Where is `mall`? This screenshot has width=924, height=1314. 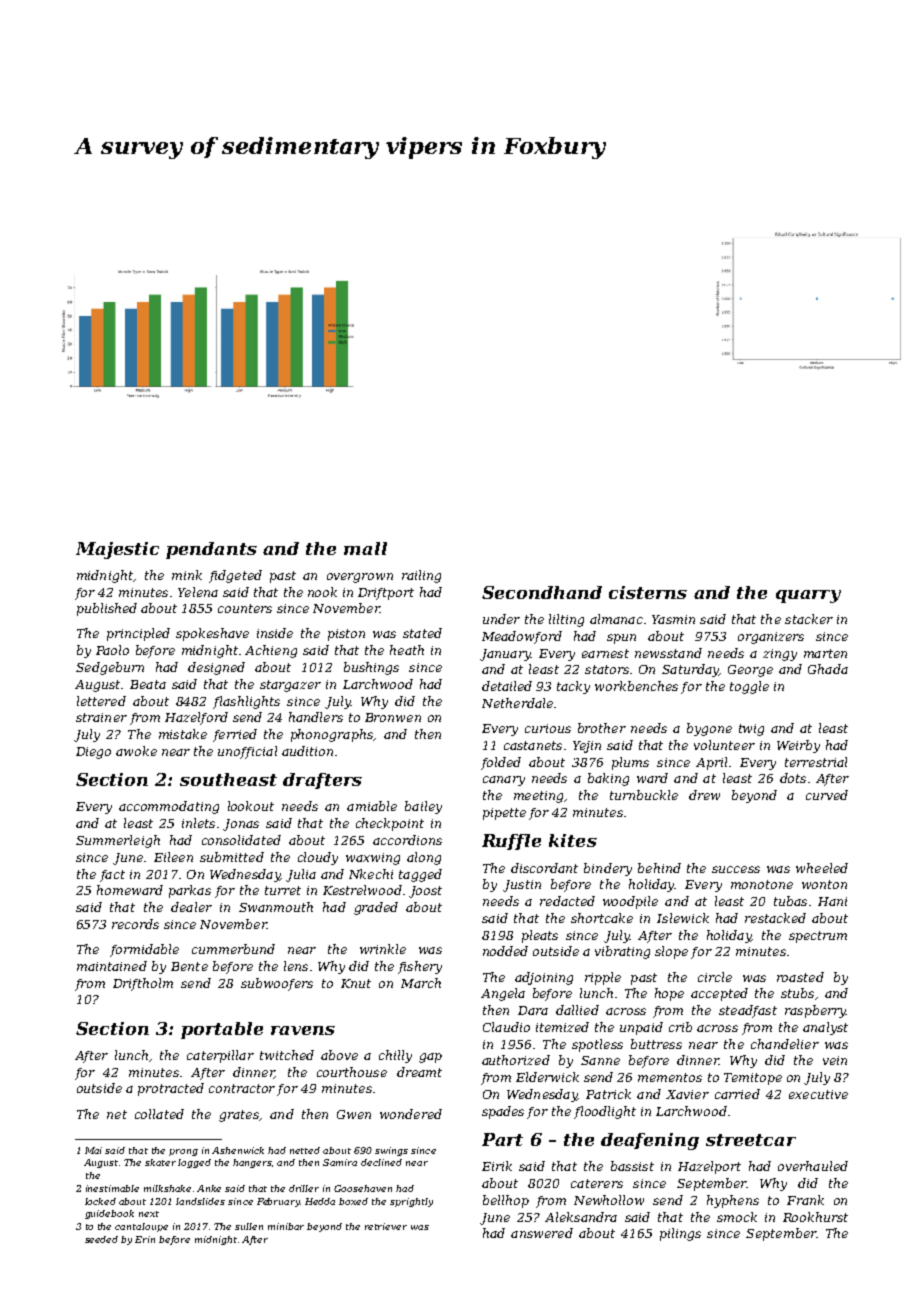 mall is located at coordinates (365, 548).
